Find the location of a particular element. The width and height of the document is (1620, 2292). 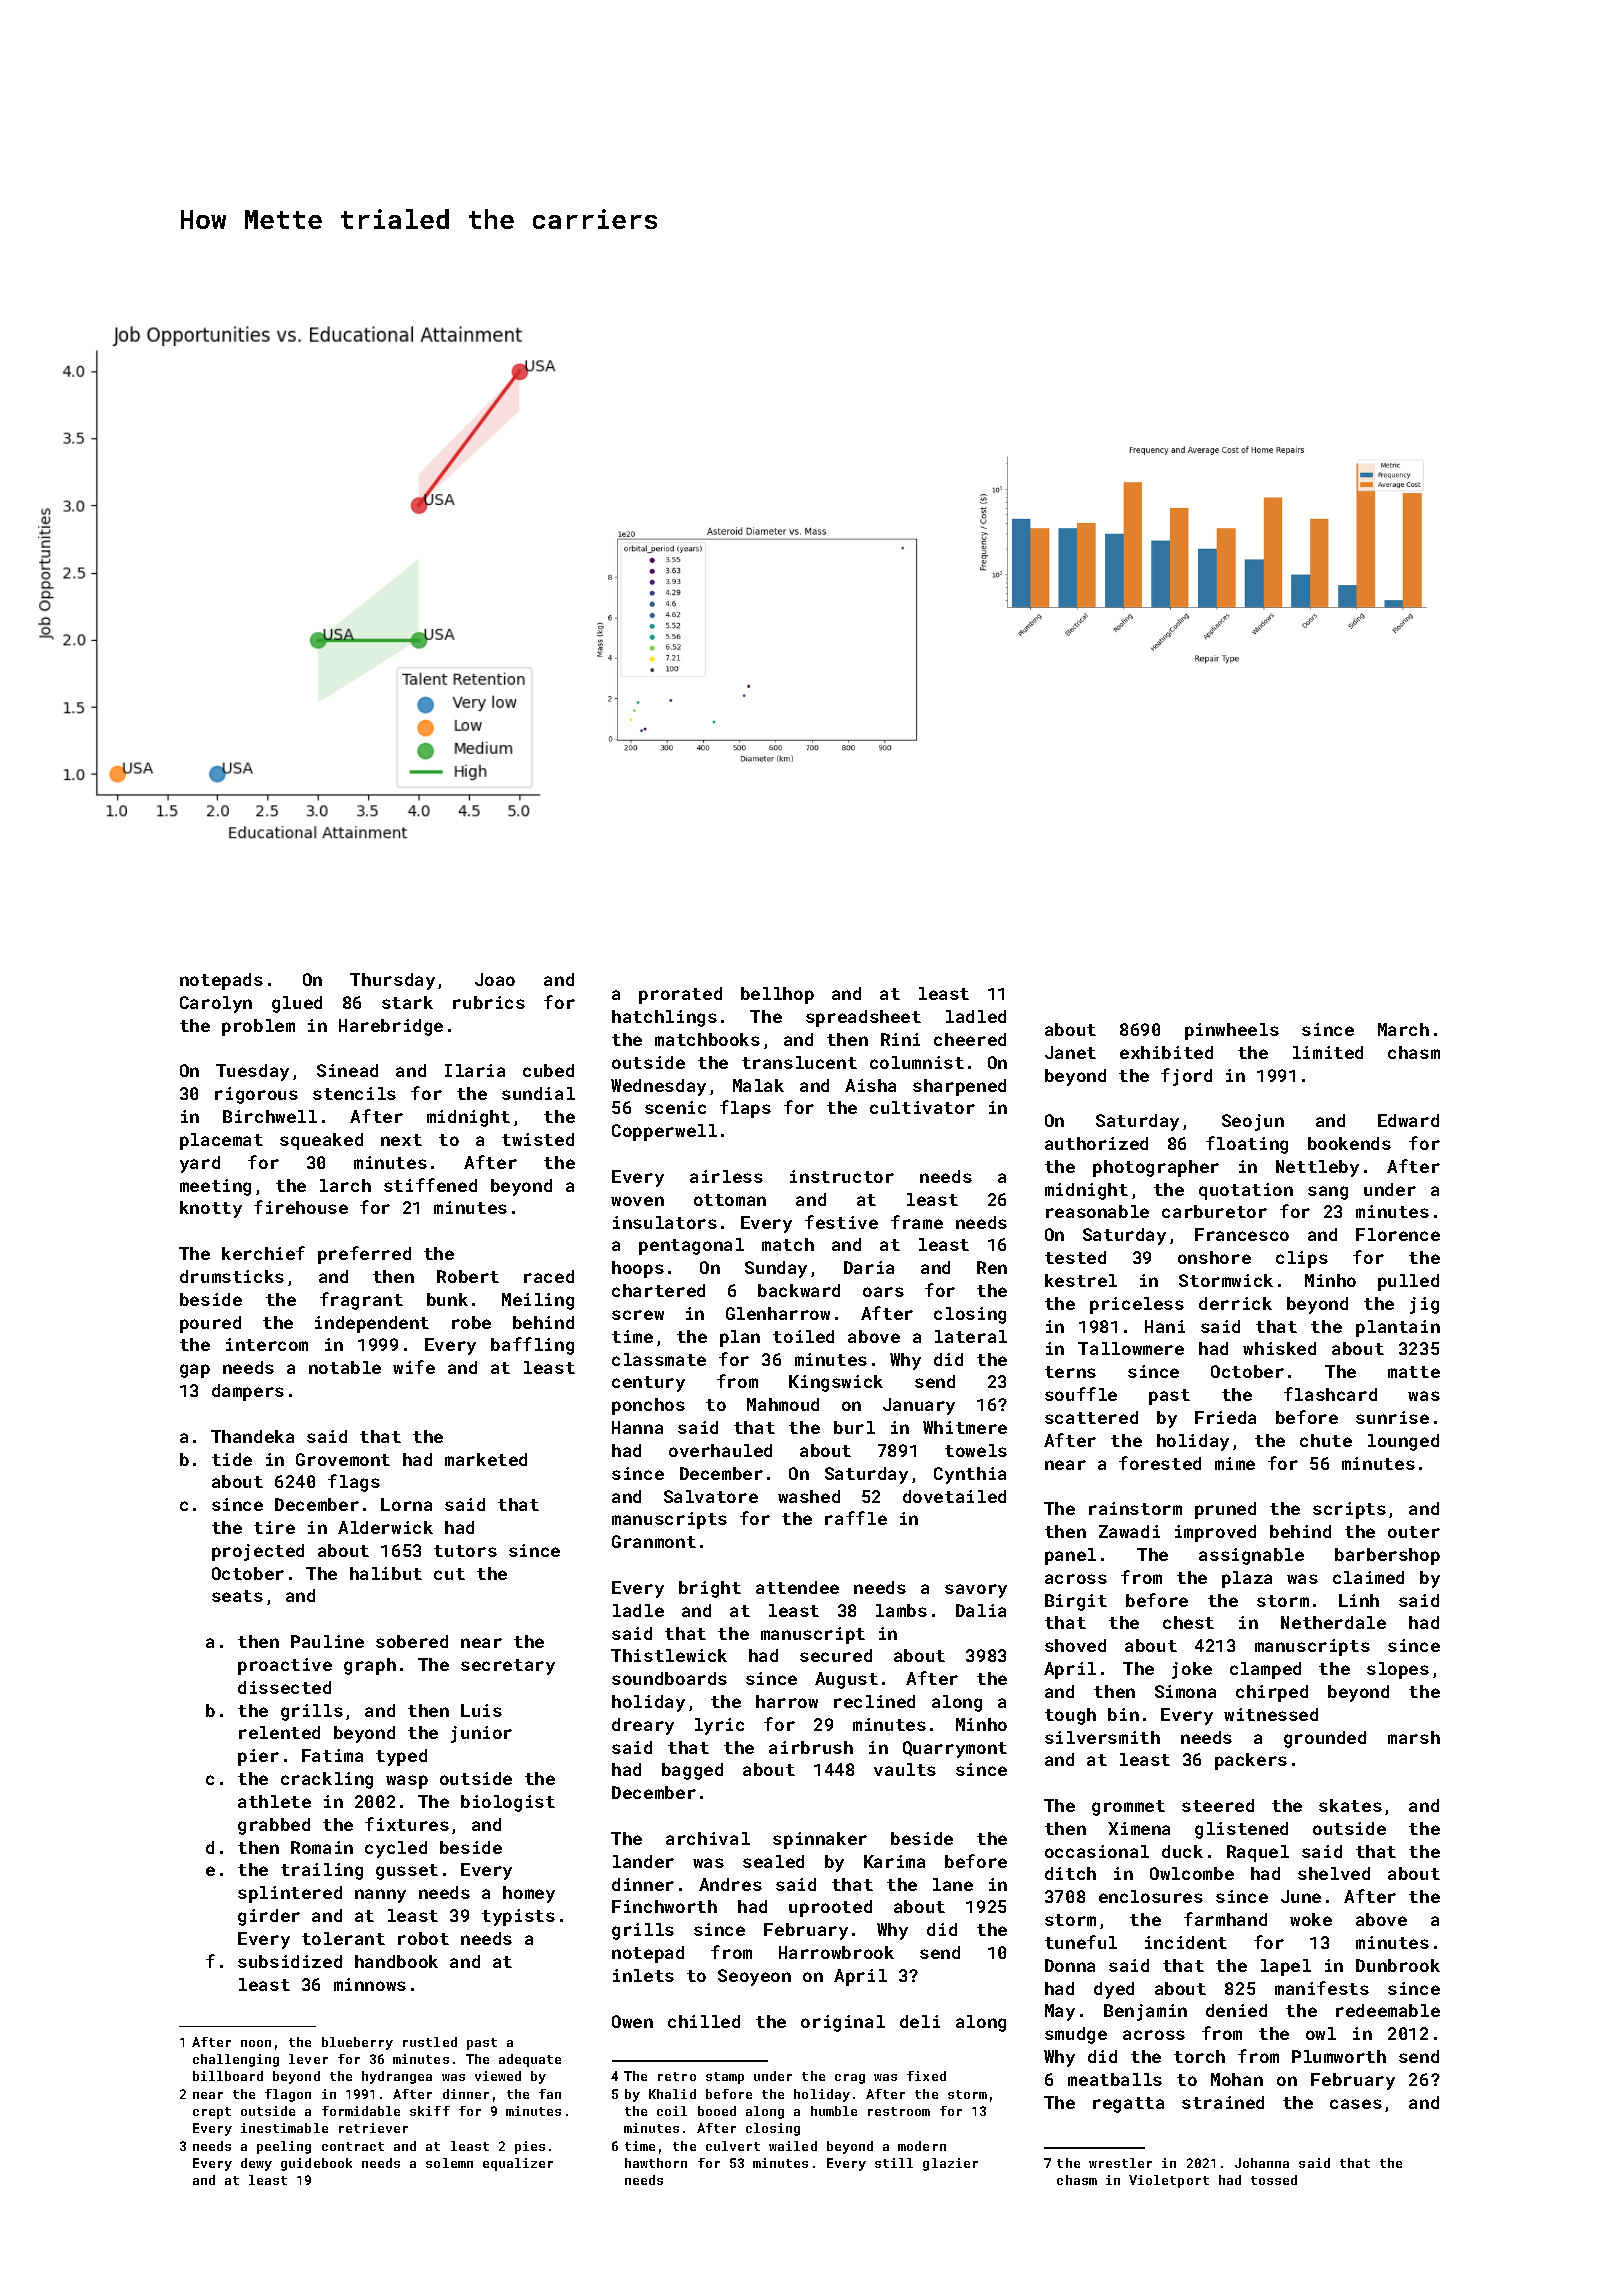

skates is located at coordinates (1350, 1805).
